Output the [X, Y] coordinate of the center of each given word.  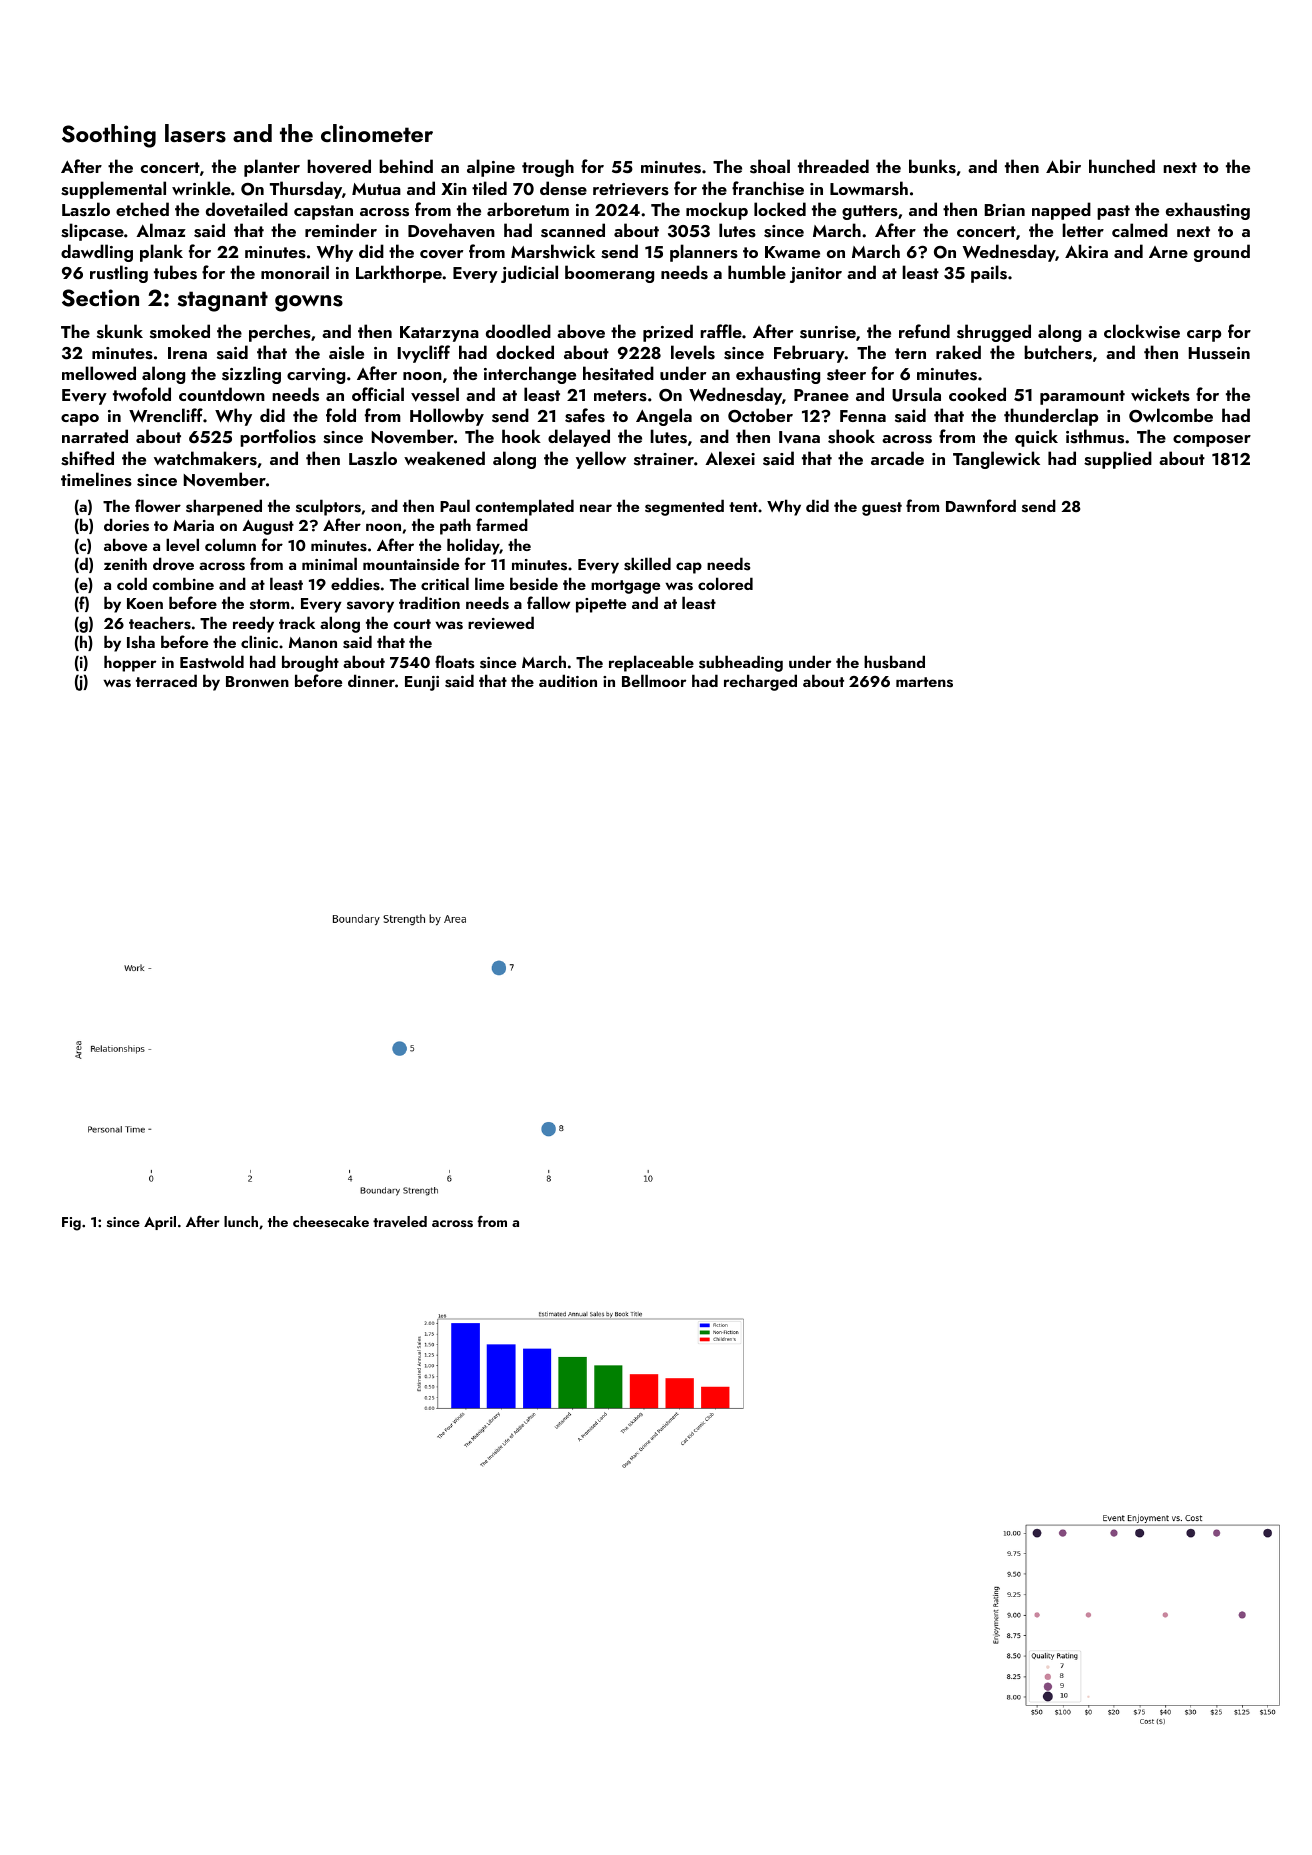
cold [132, 583]
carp [1204, 336]
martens [924, 682]
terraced [166, 680]
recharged [760, 682]
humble [757, 272]
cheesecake [331, 1222]
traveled [400, 1222]
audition [568, 680]
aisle [346, 352]
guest [882, 509]
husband [894, 662]
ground [1222, 253]
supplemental [113, 190]
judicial [529, 274]
